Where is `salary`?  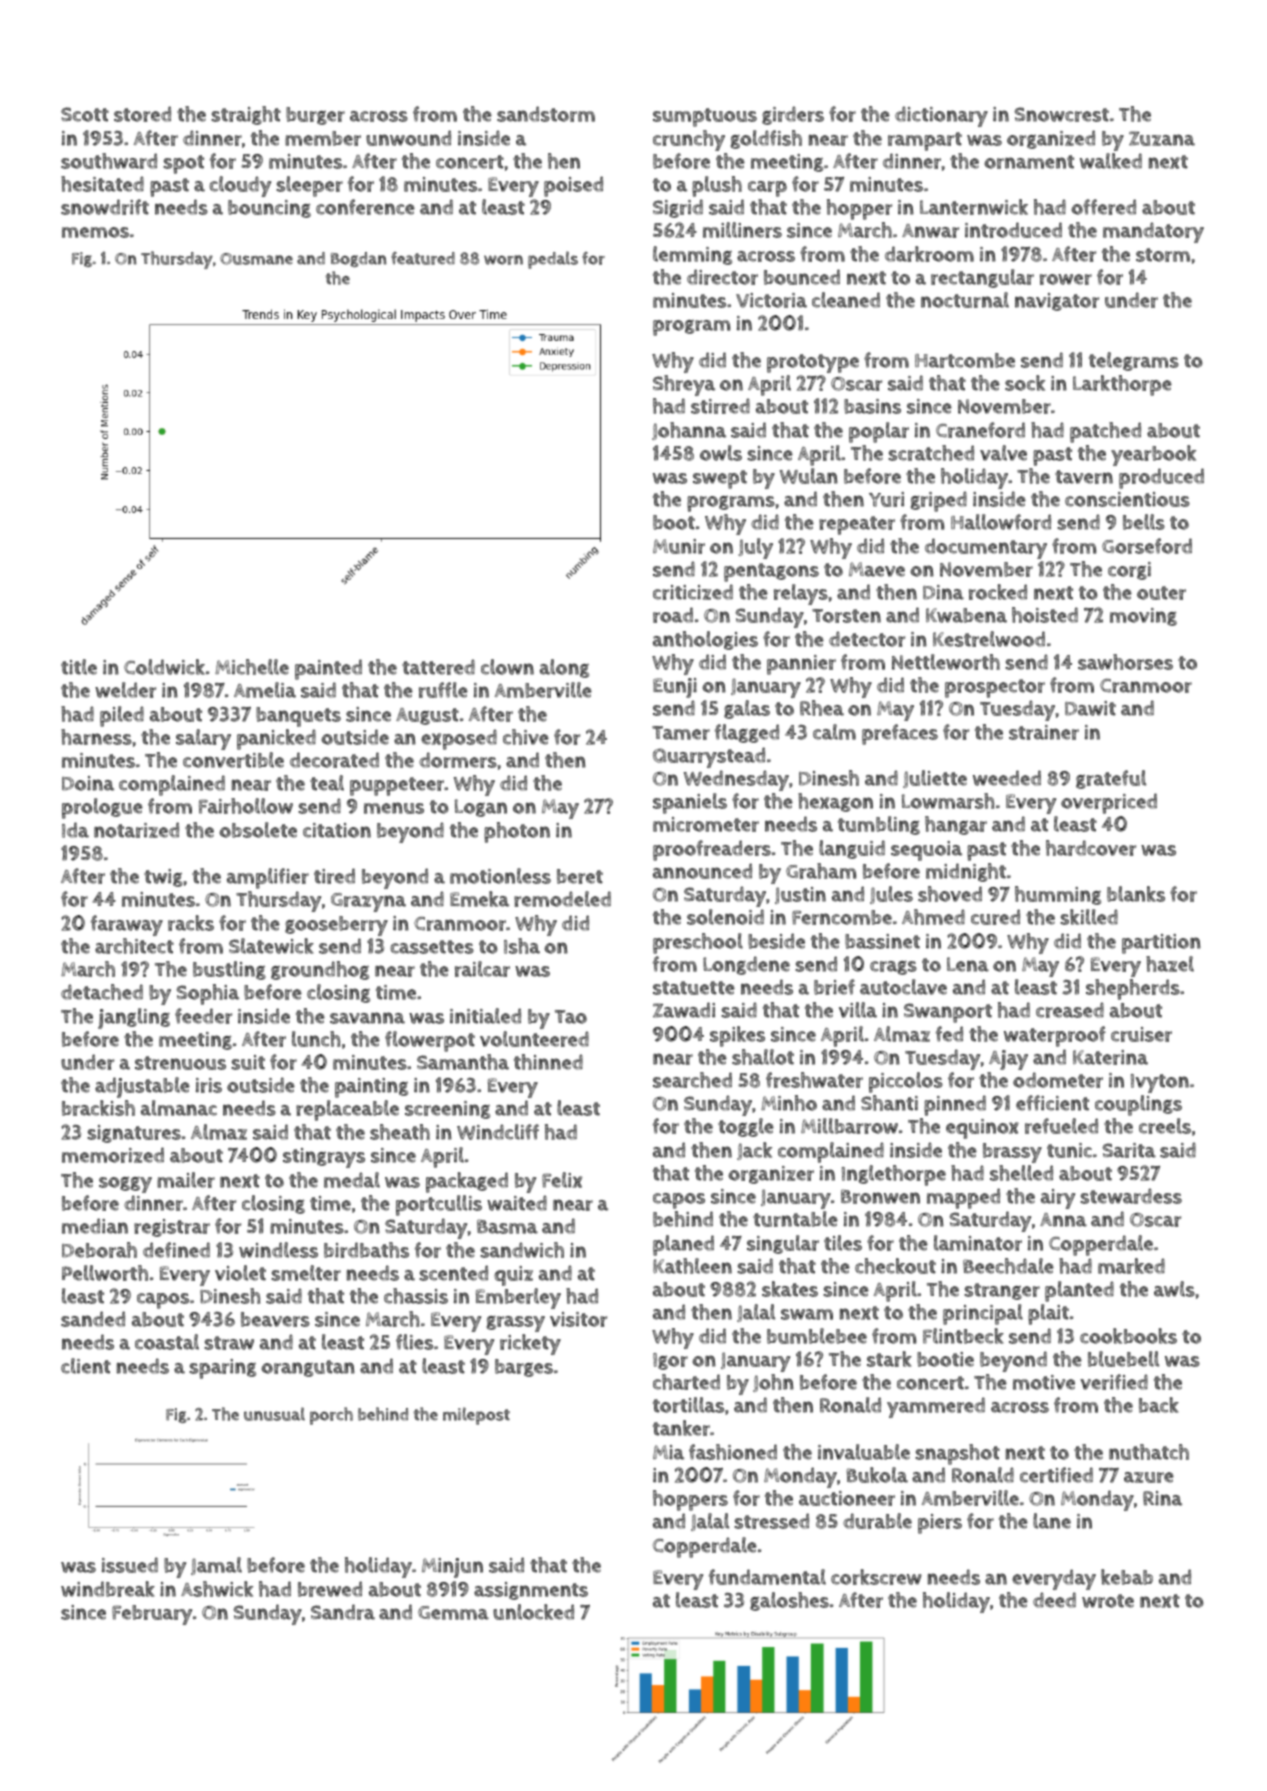 salary is located at coordinates (203, 739).
